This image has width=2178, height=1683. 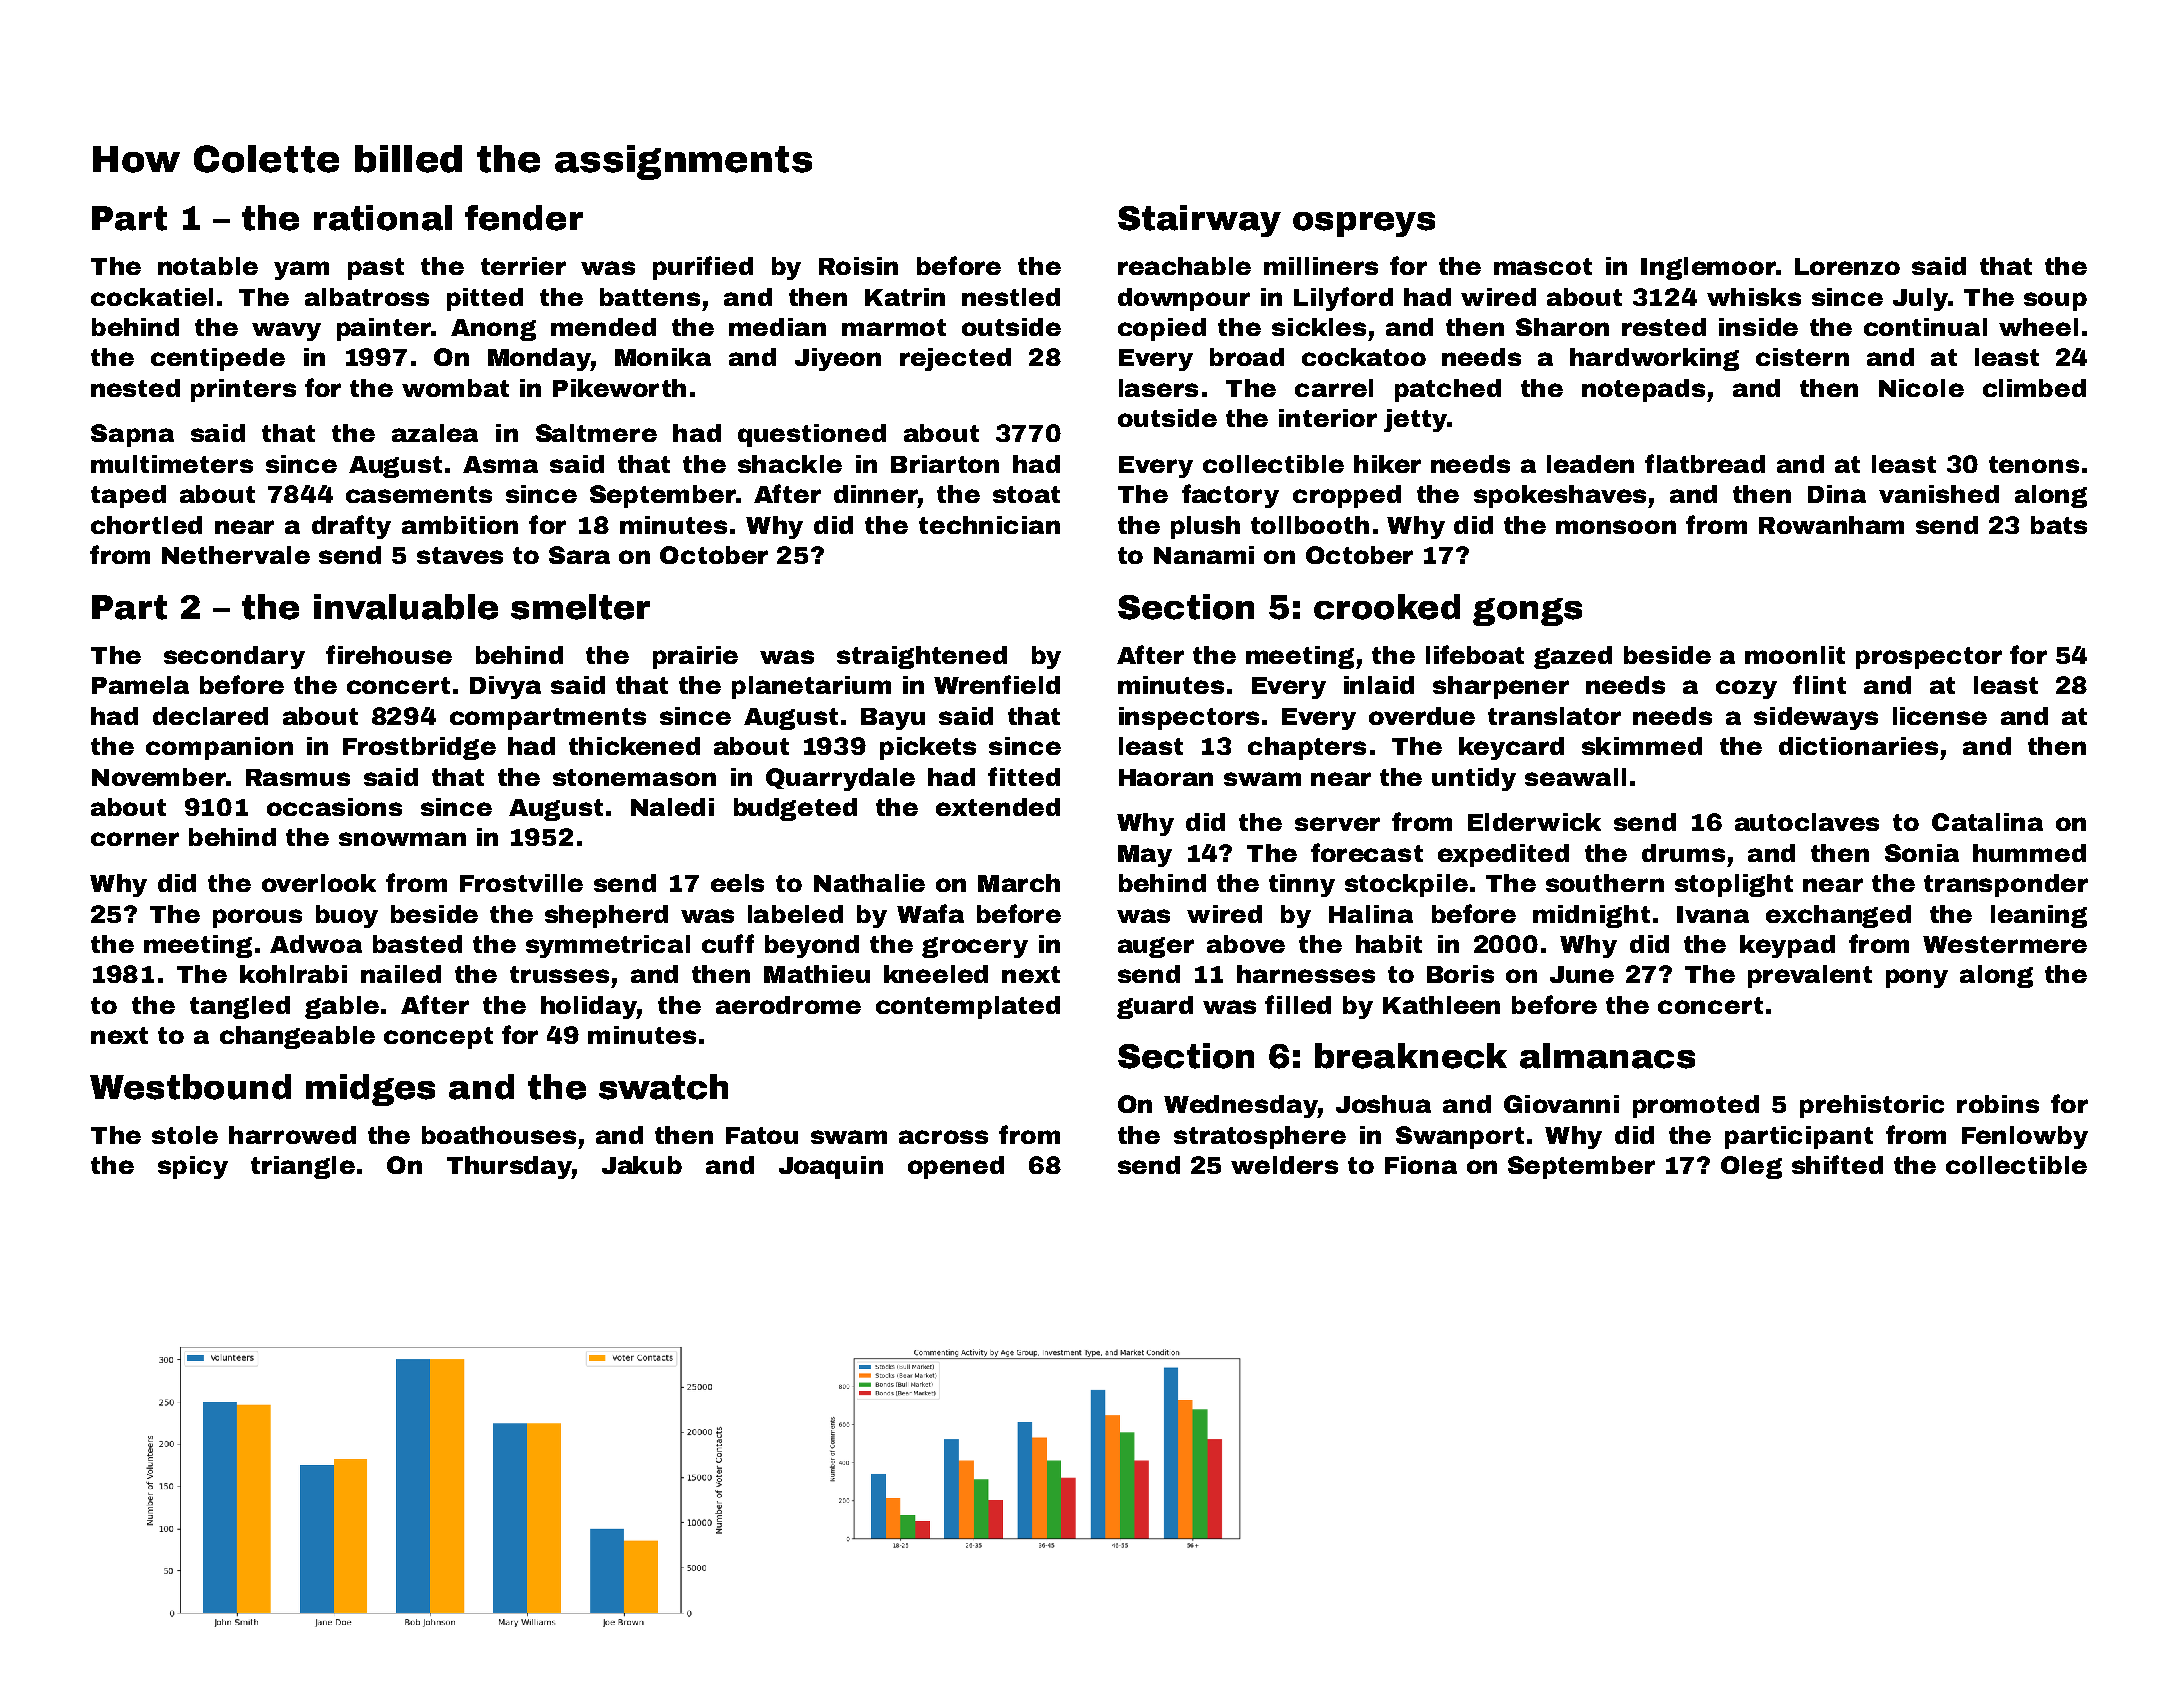 What do you see at coordinates (1199, 221) in the image?
I see `Stairway` at bounding box center [1199, 221].
